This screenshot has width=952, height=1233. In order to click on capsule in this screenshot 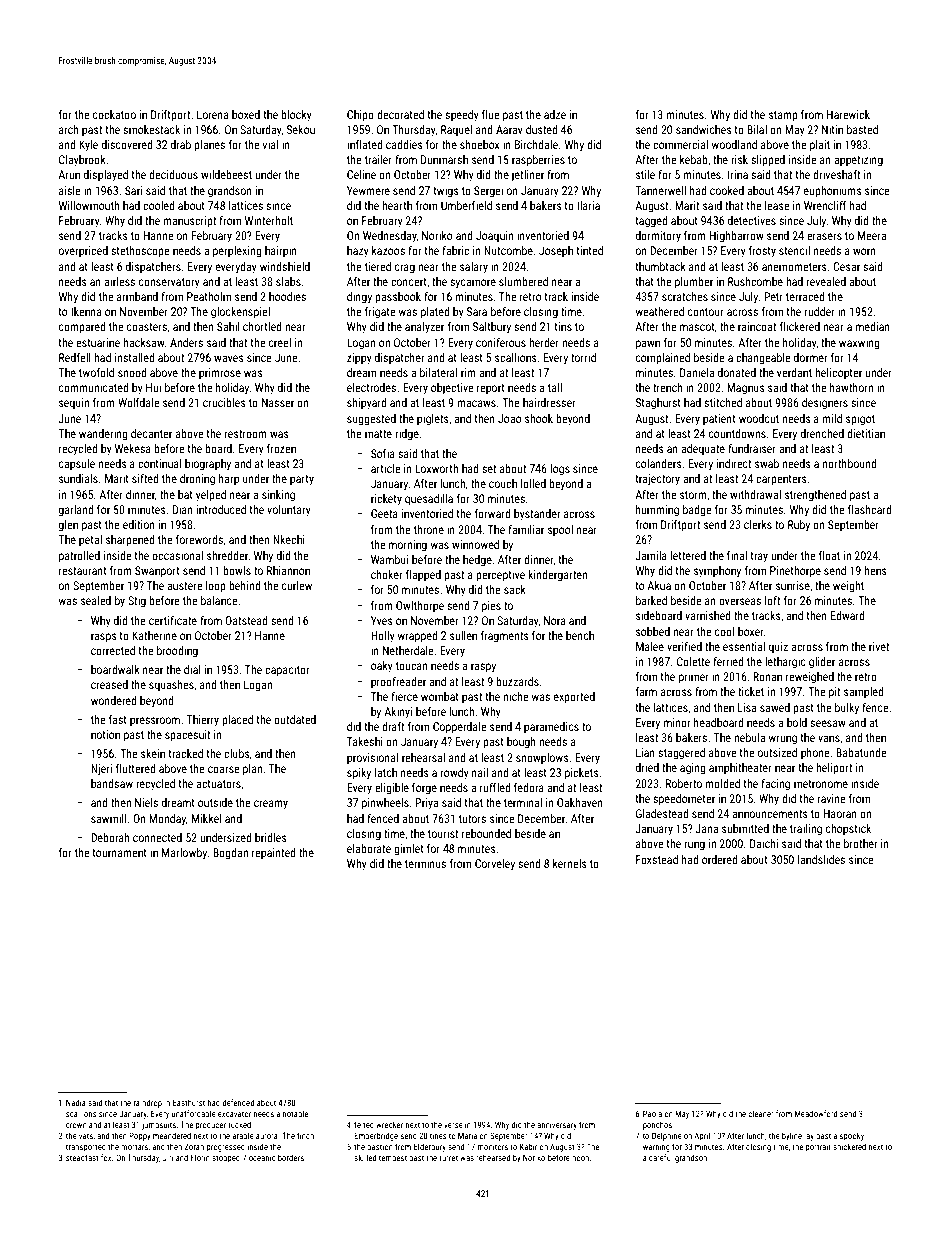, I will do `click(77, 465)`.
